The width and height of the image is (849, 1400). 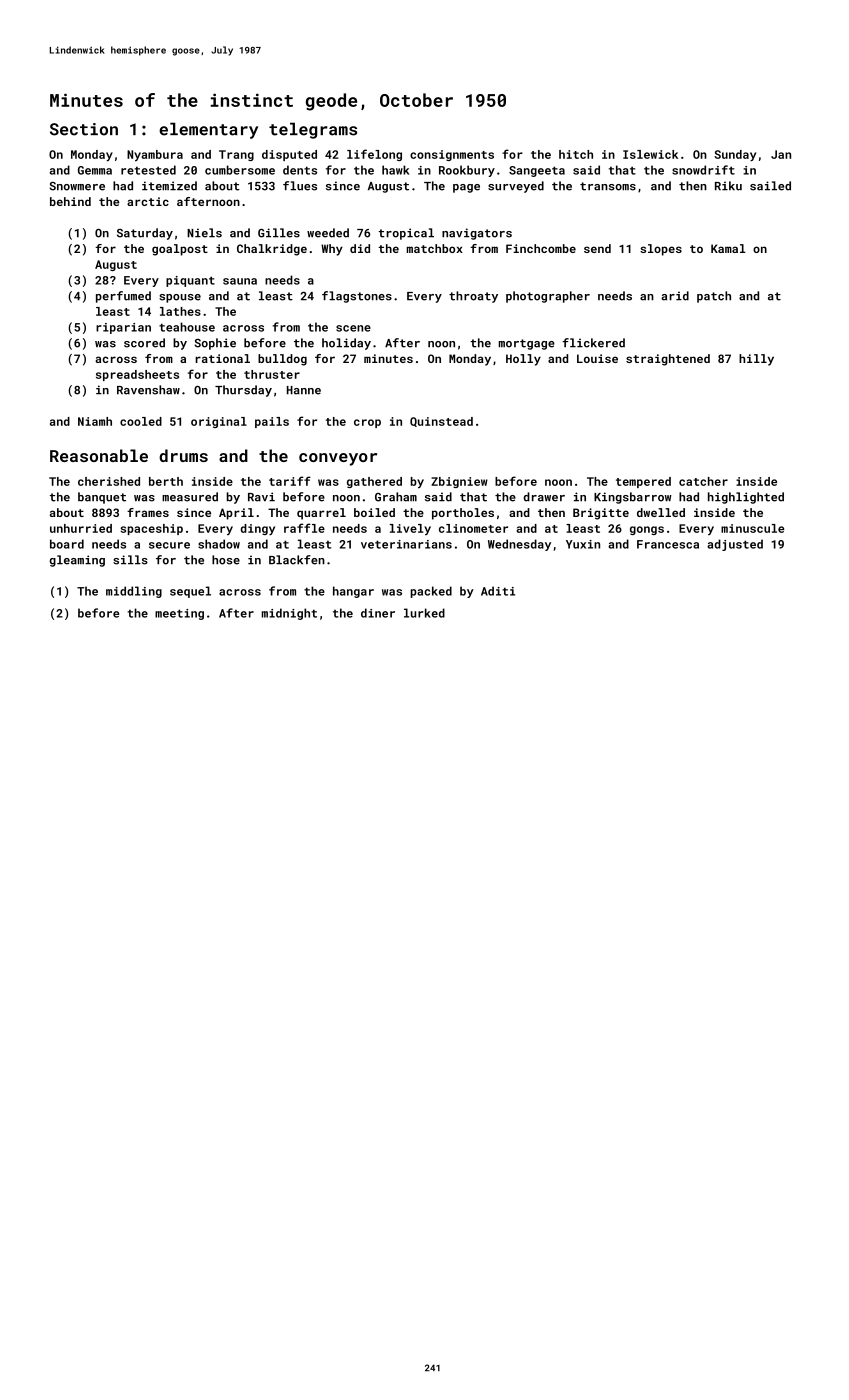 I want to click on hangar, so click(x=353, y=592).
